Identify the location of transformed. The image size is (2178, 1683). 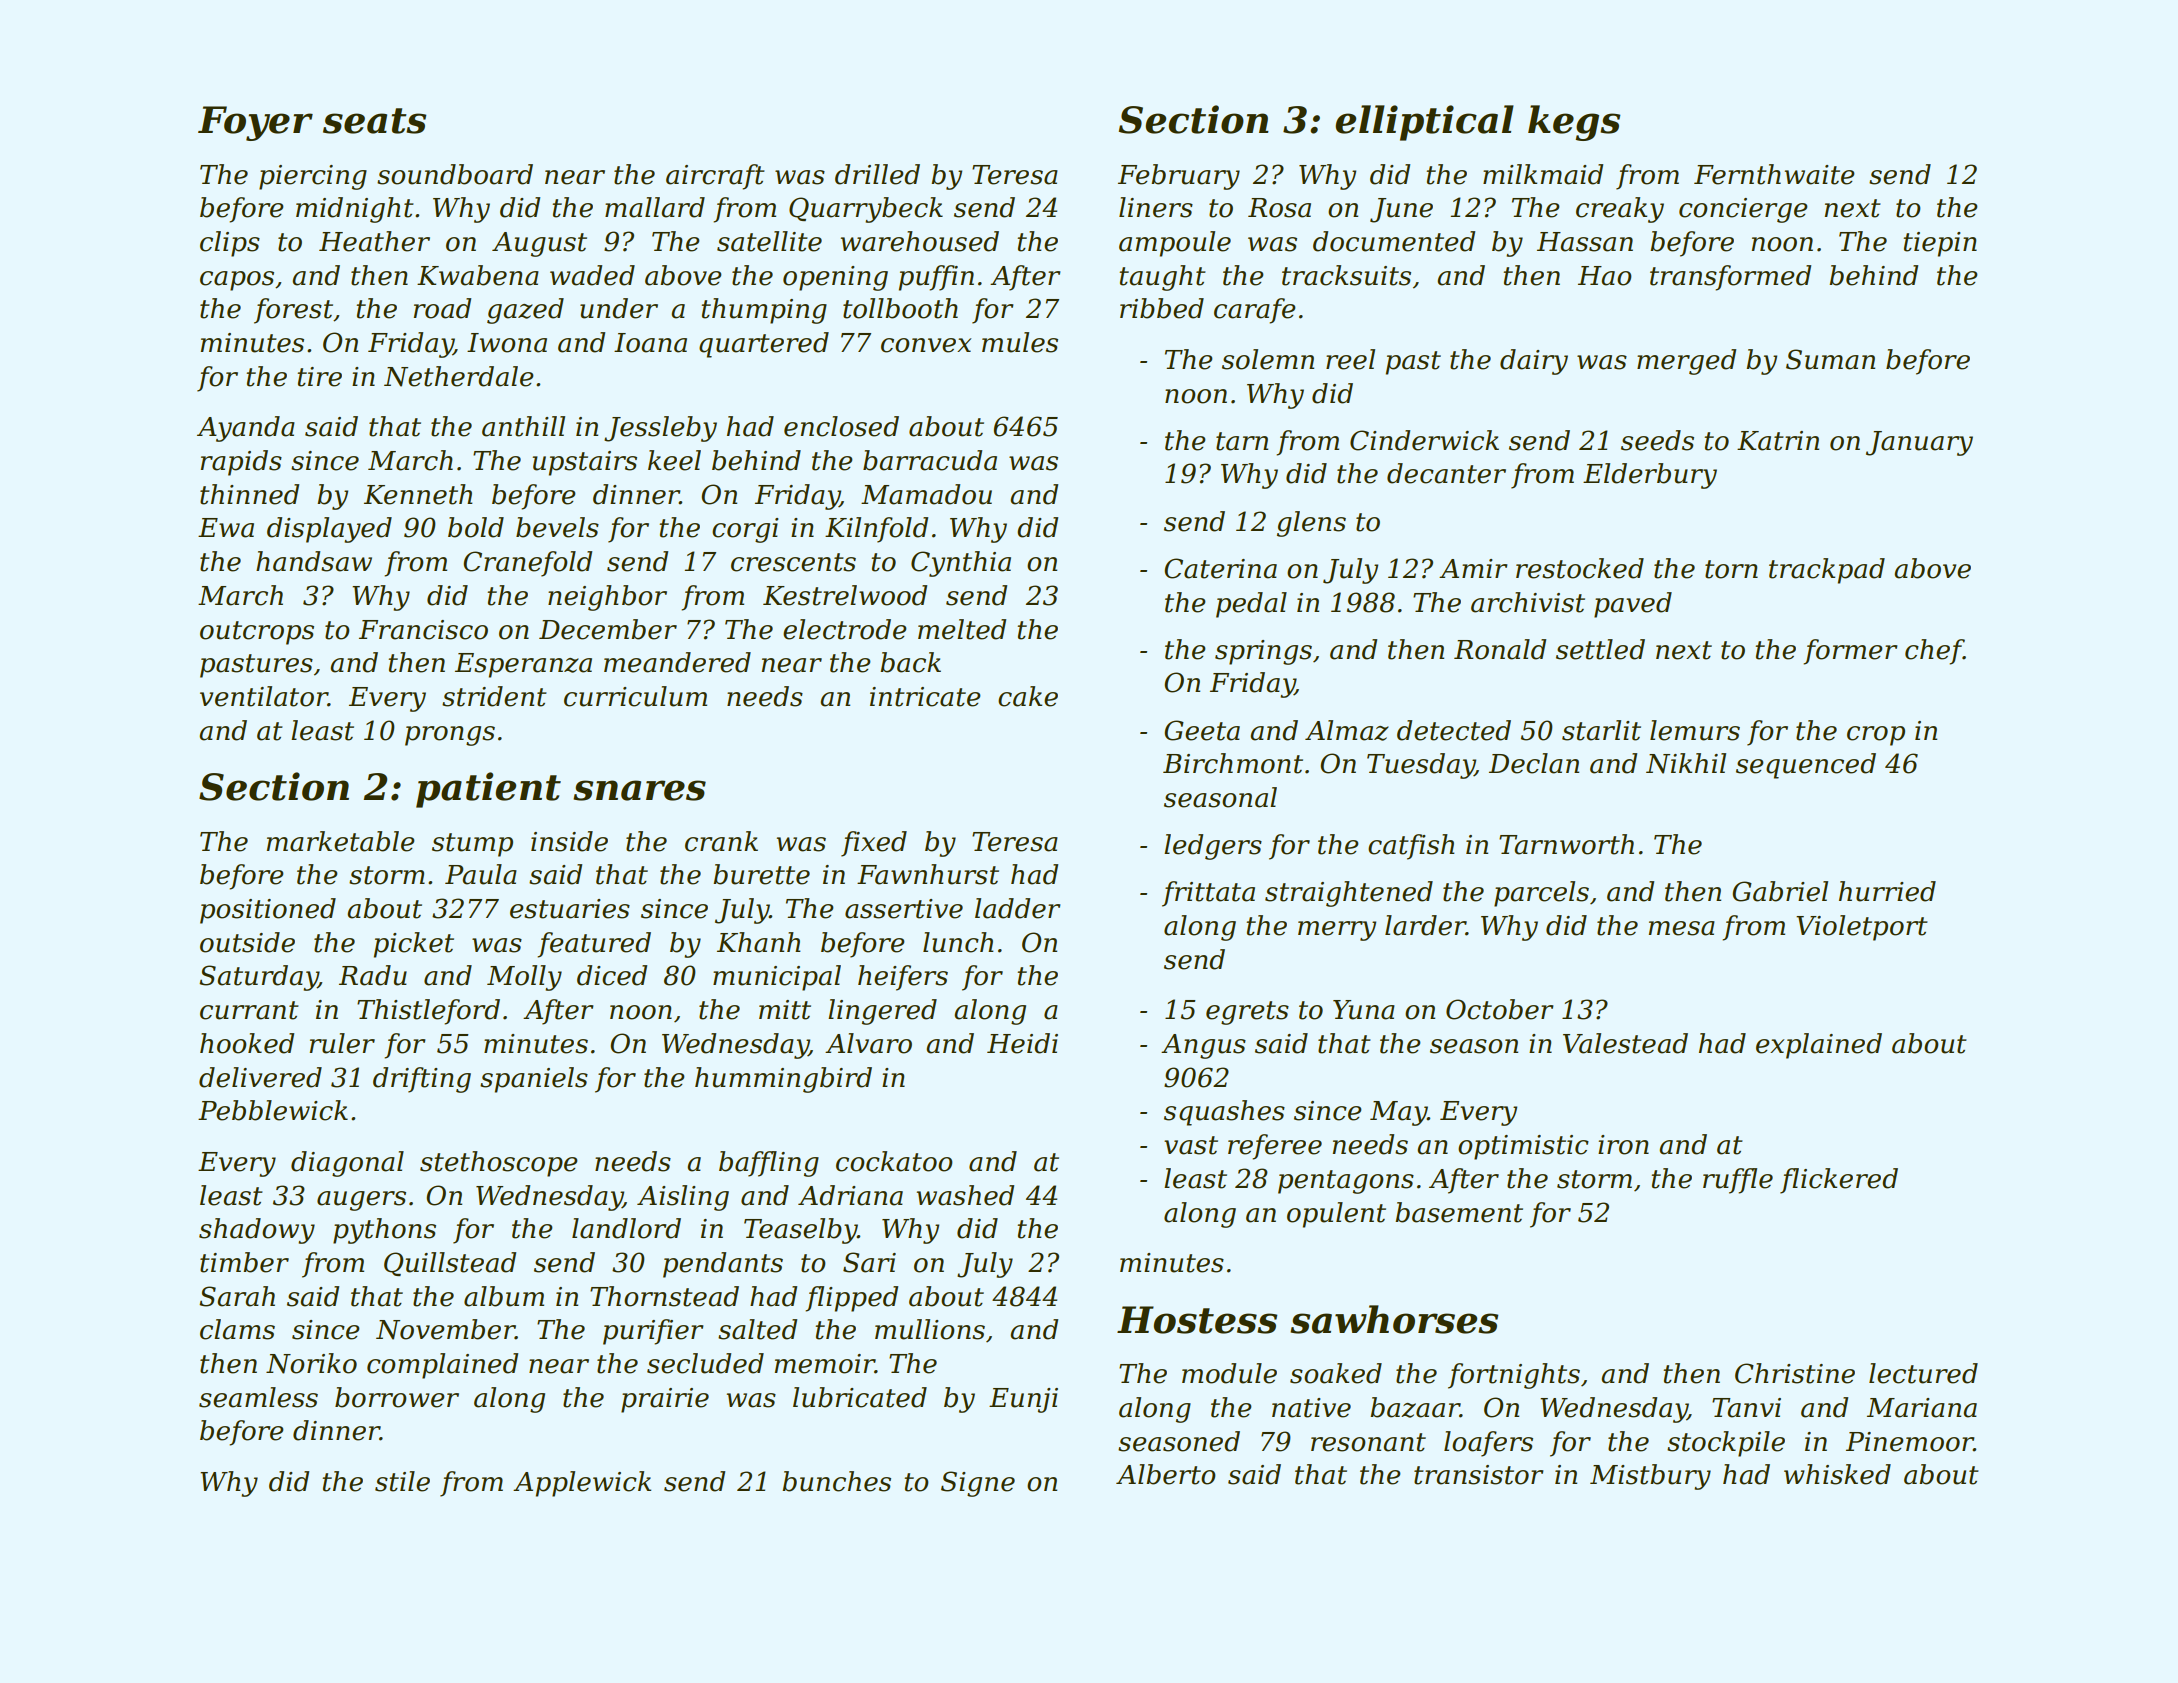
(1730, 278).
